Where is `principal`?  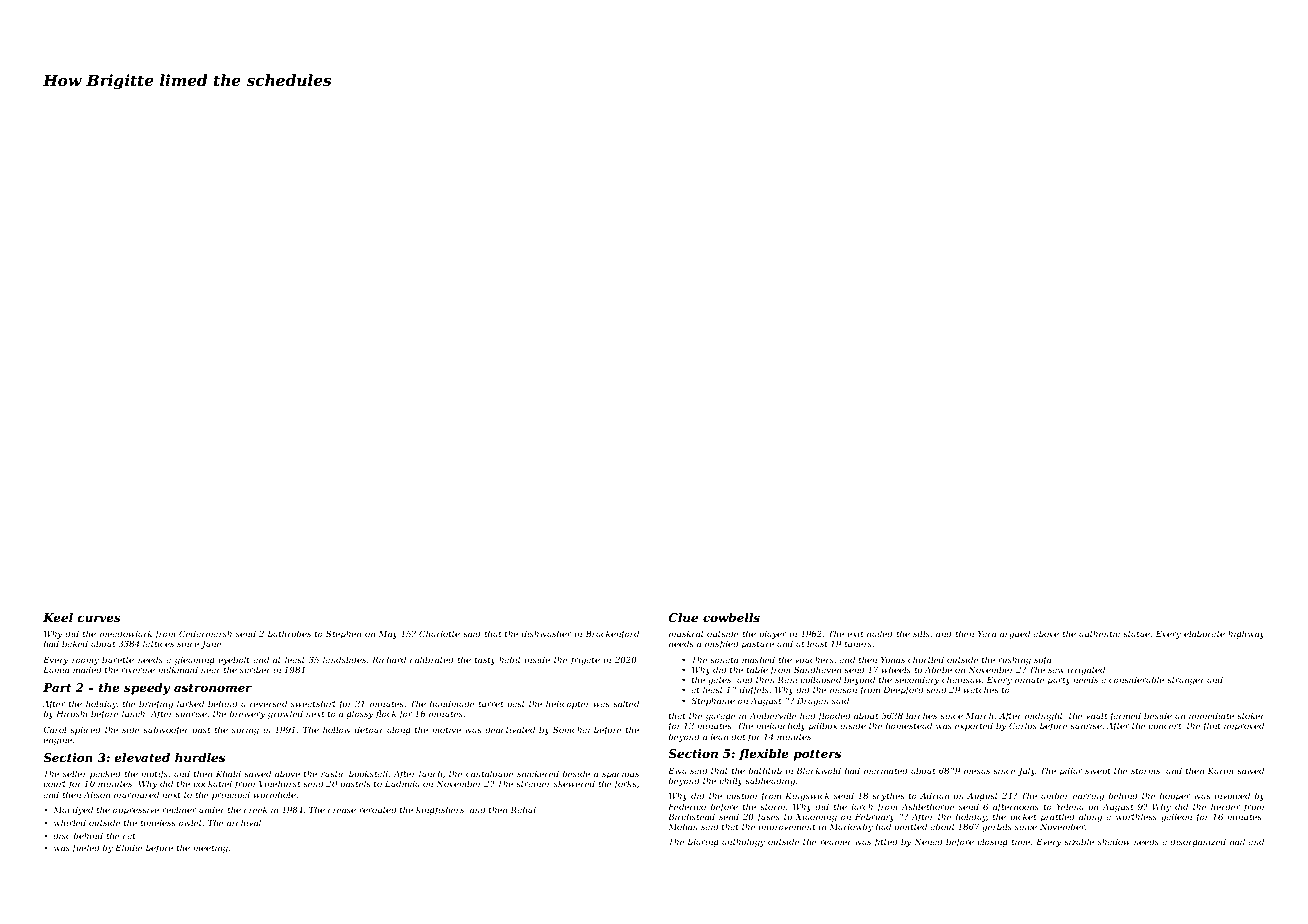
principal is located at coordinates (231, 795).
